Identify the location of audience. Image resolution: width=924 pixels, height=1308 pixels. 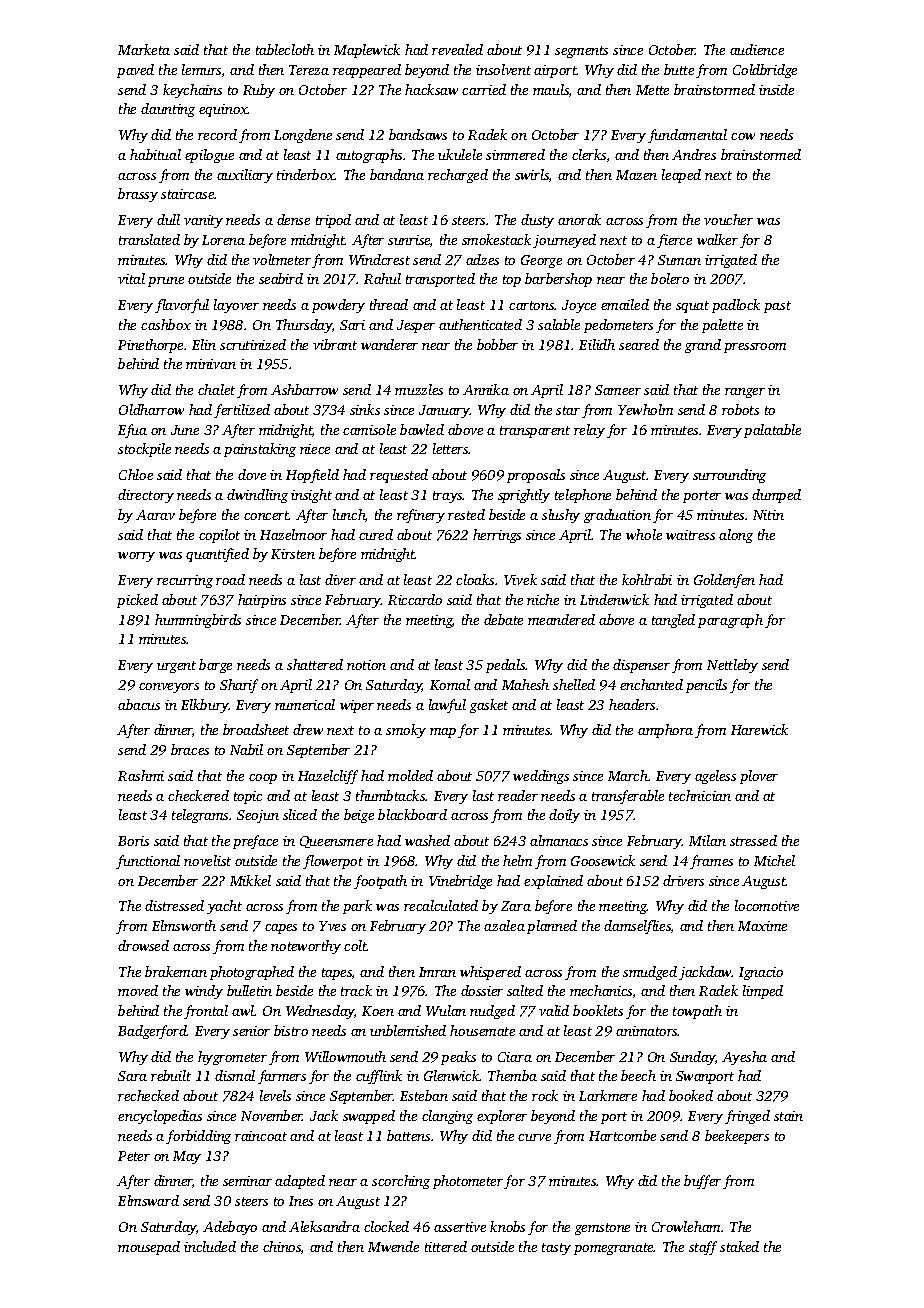
(757, 49).
